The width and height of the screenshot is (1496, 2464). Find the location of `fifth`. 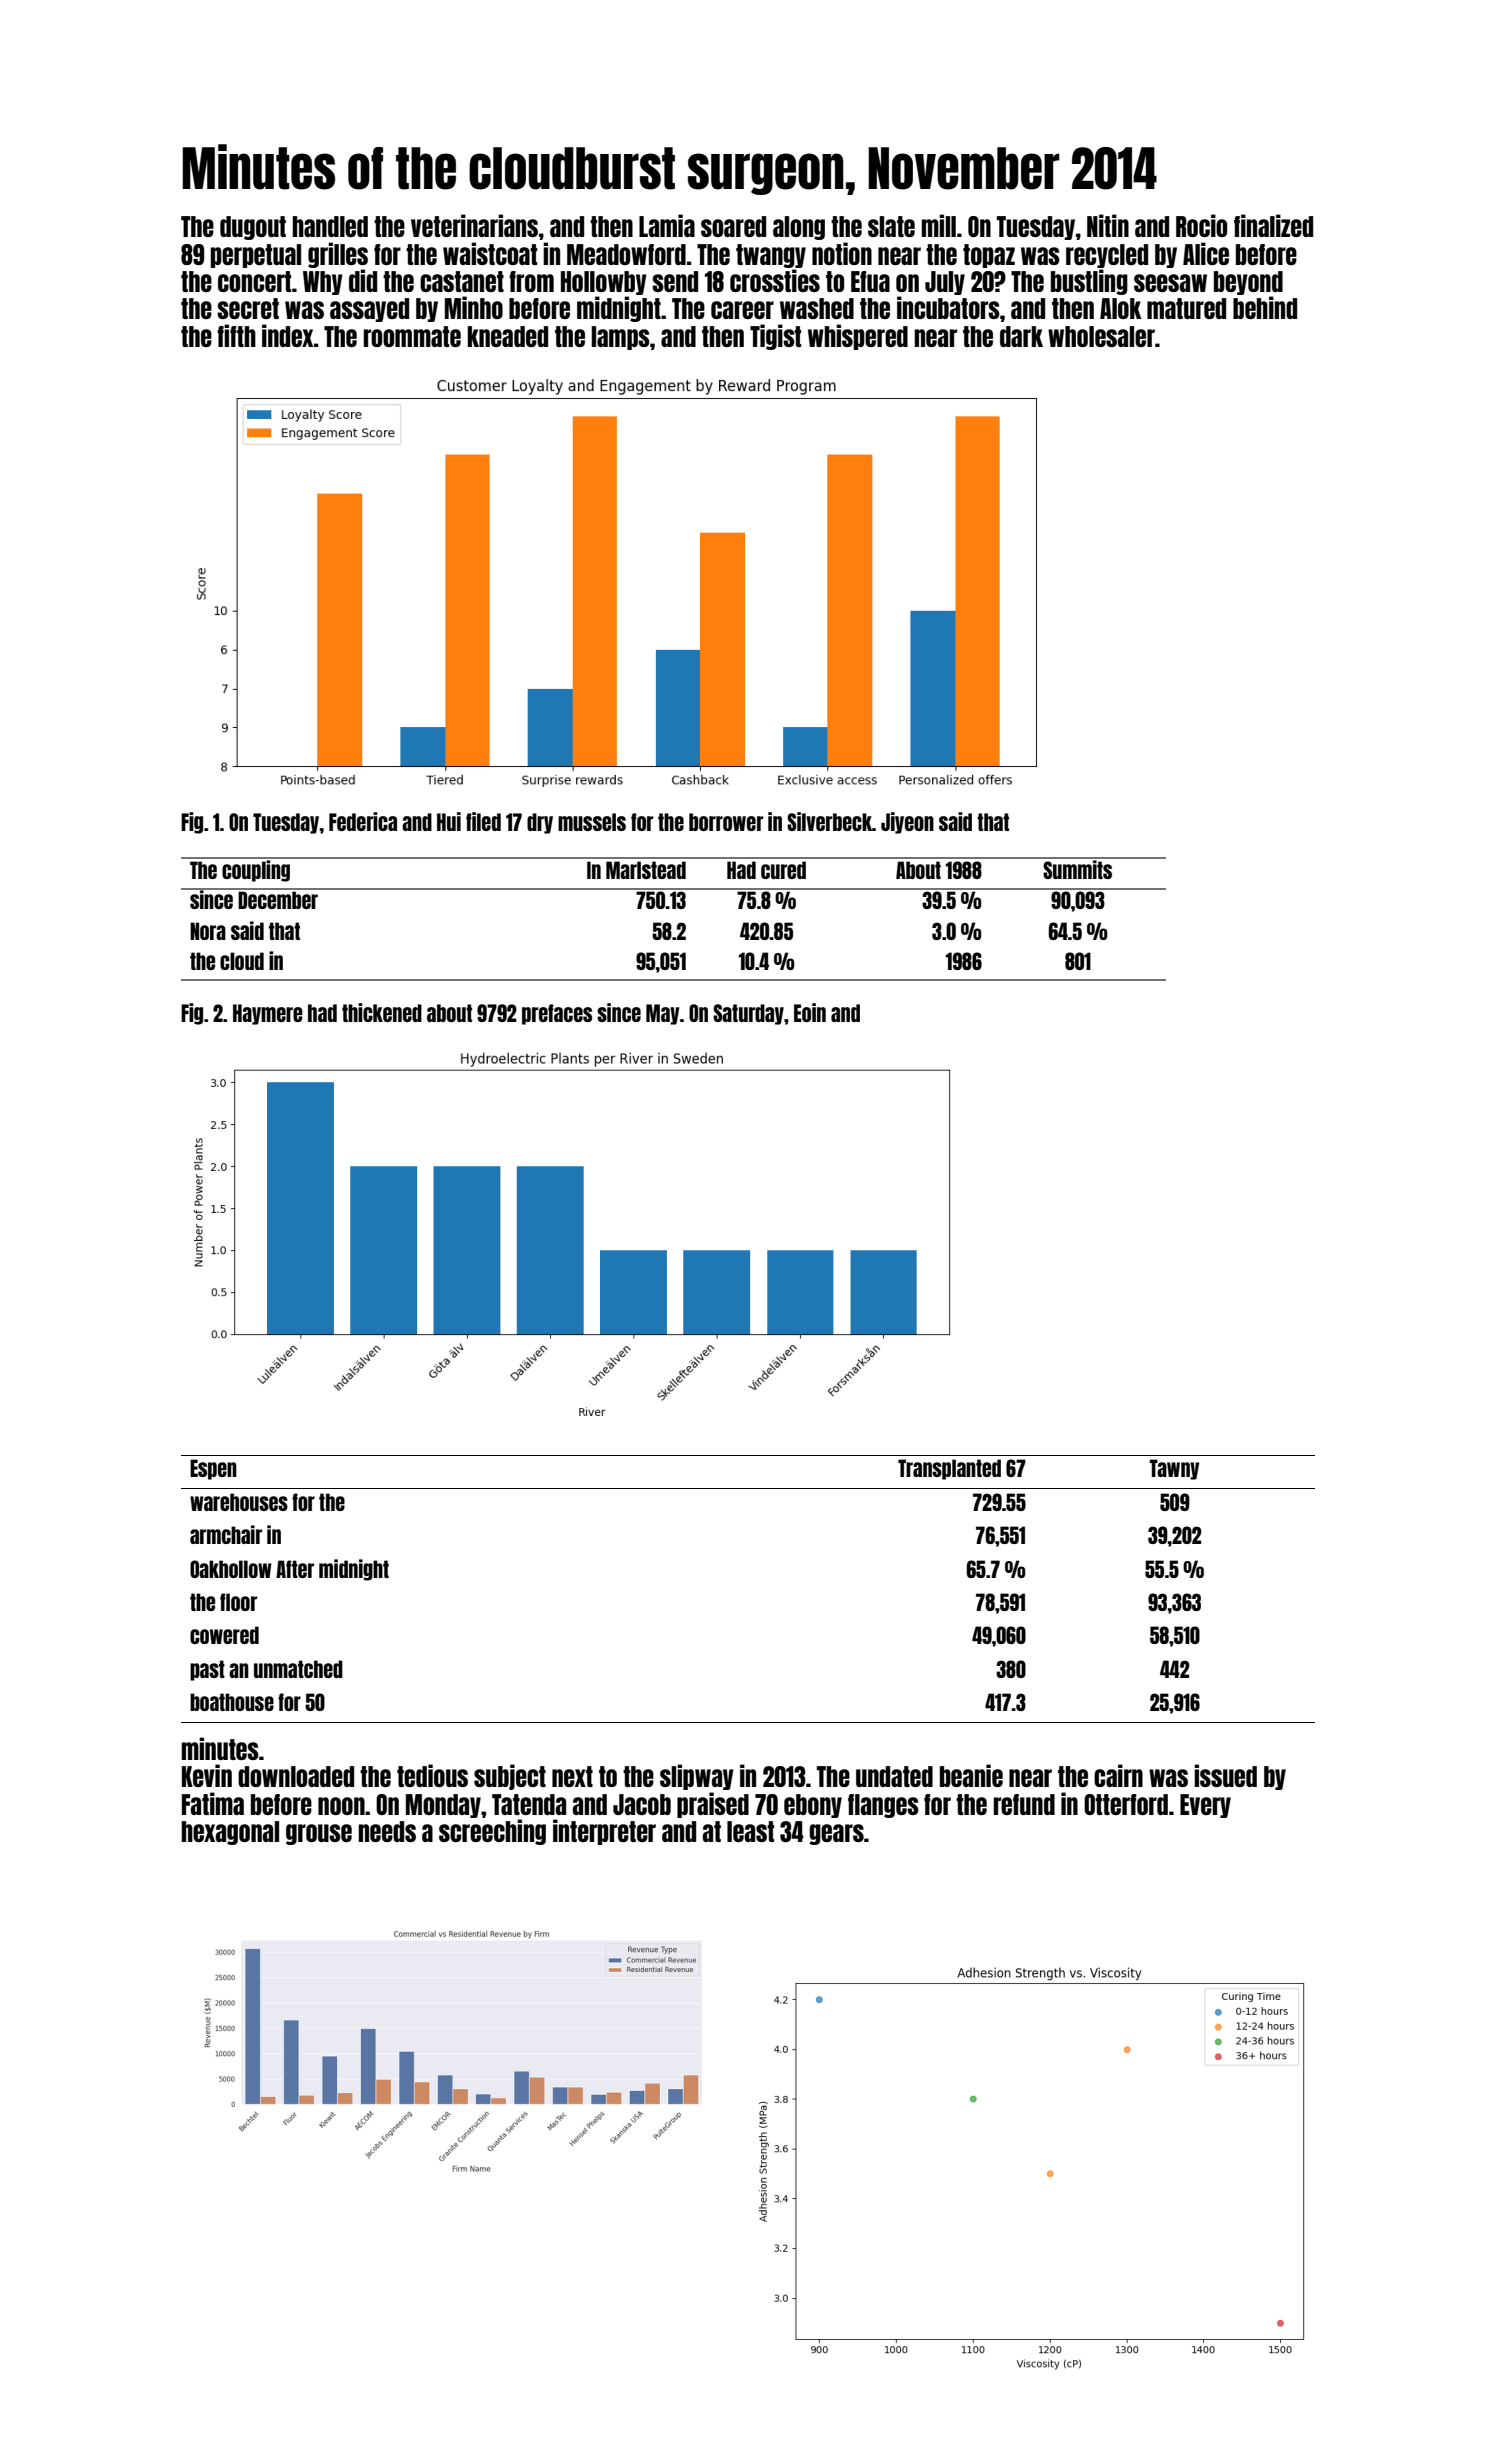

fifth is located at coordinates (236, 335).
